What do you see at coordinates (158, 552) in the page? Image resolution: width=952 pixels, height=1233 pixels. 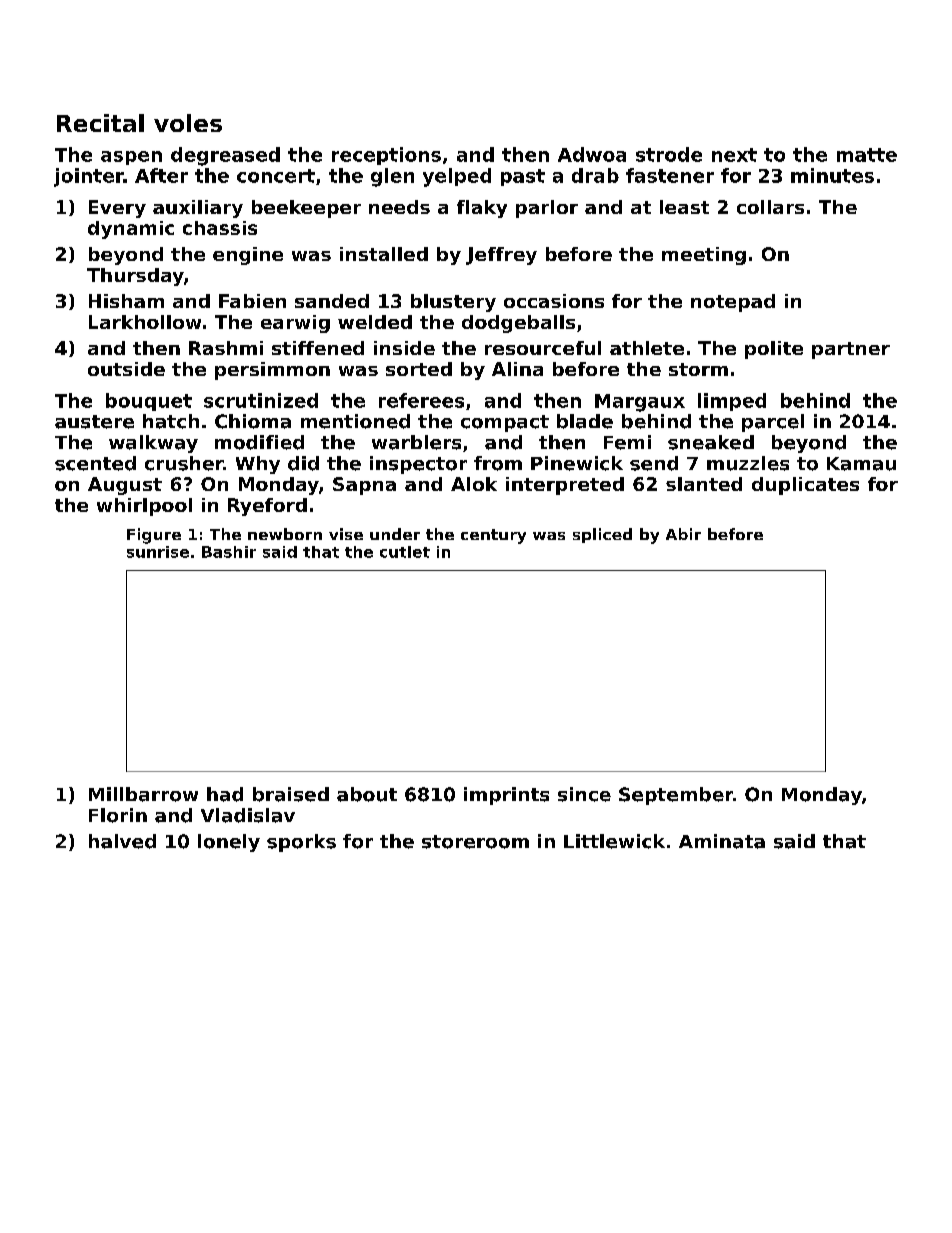 I see `sunrise` at bounding box center [158, 552].
